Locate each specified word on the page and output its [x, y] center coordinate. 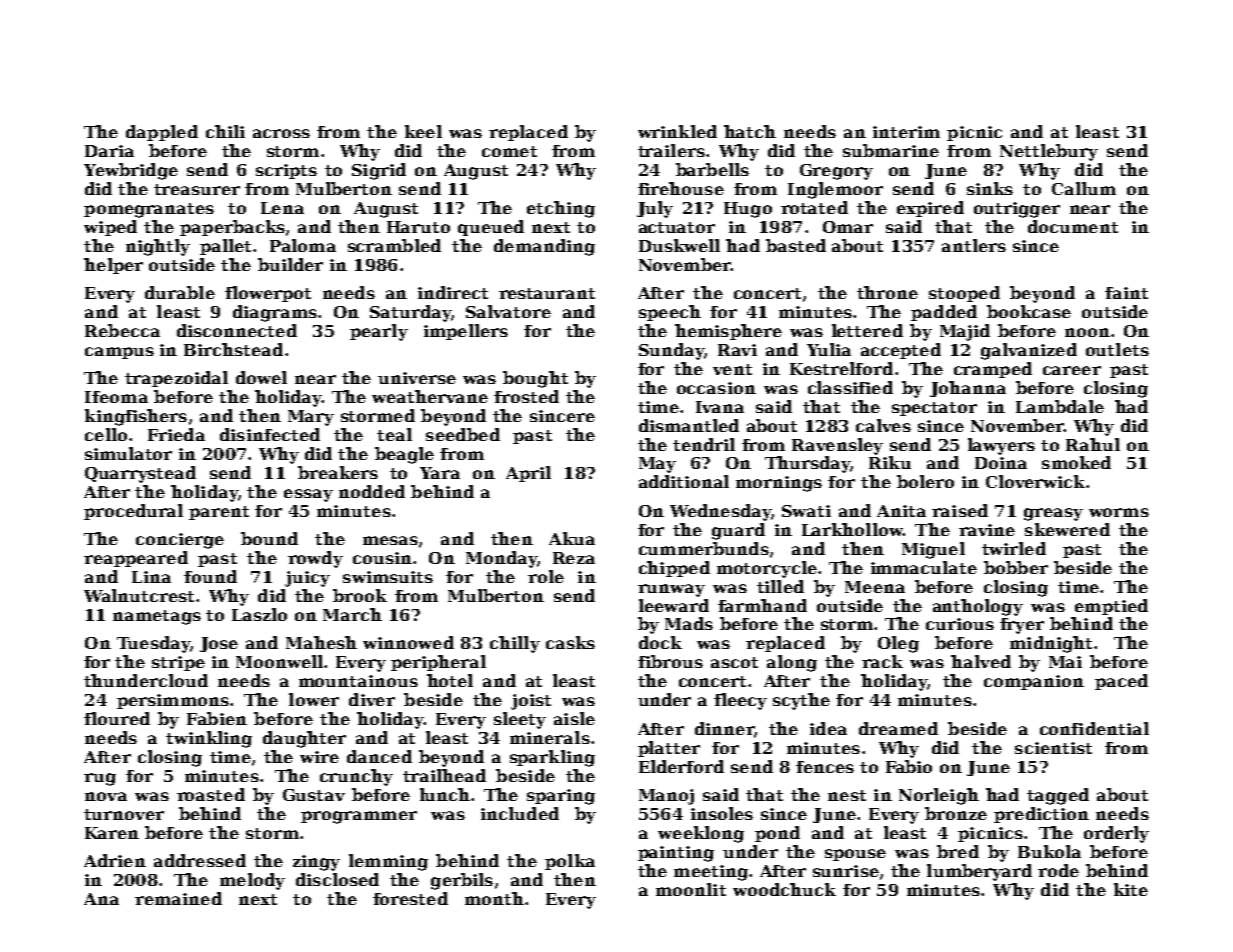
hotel [450, 680]
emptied [1111, 607]
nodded [372, 491]
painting [676, 854]
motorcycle [767, 569]
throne [887, 292]
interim [906, 132]
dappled [162, 133]
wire [319, 757]
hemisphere [728, 332]
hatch [750, 131]
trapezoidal [176, 379]
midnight [1051, 644]
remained [178, 898]
